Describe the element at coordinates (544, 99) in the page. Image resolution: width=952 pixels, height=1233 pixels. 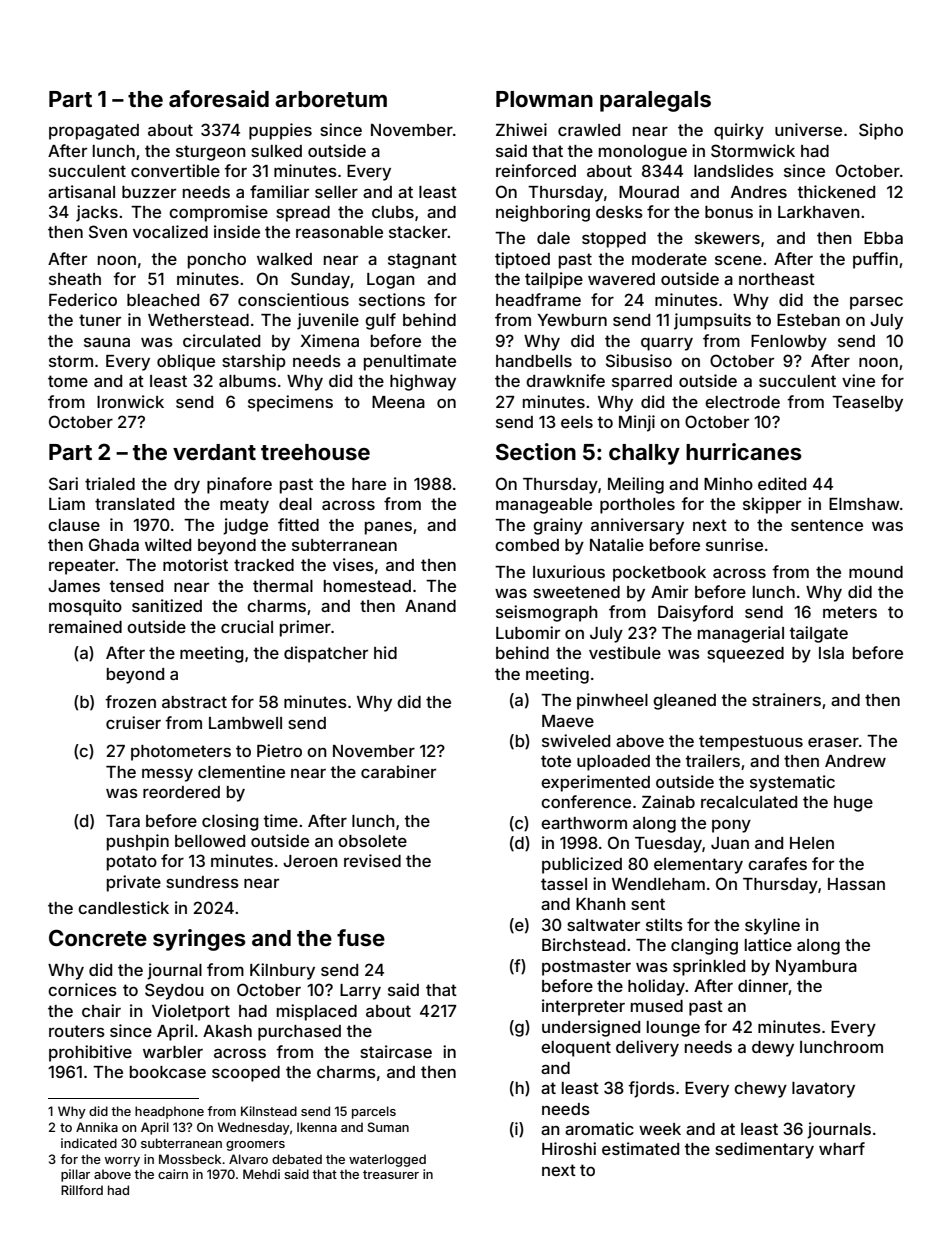
I see `Plowman` at that location.
